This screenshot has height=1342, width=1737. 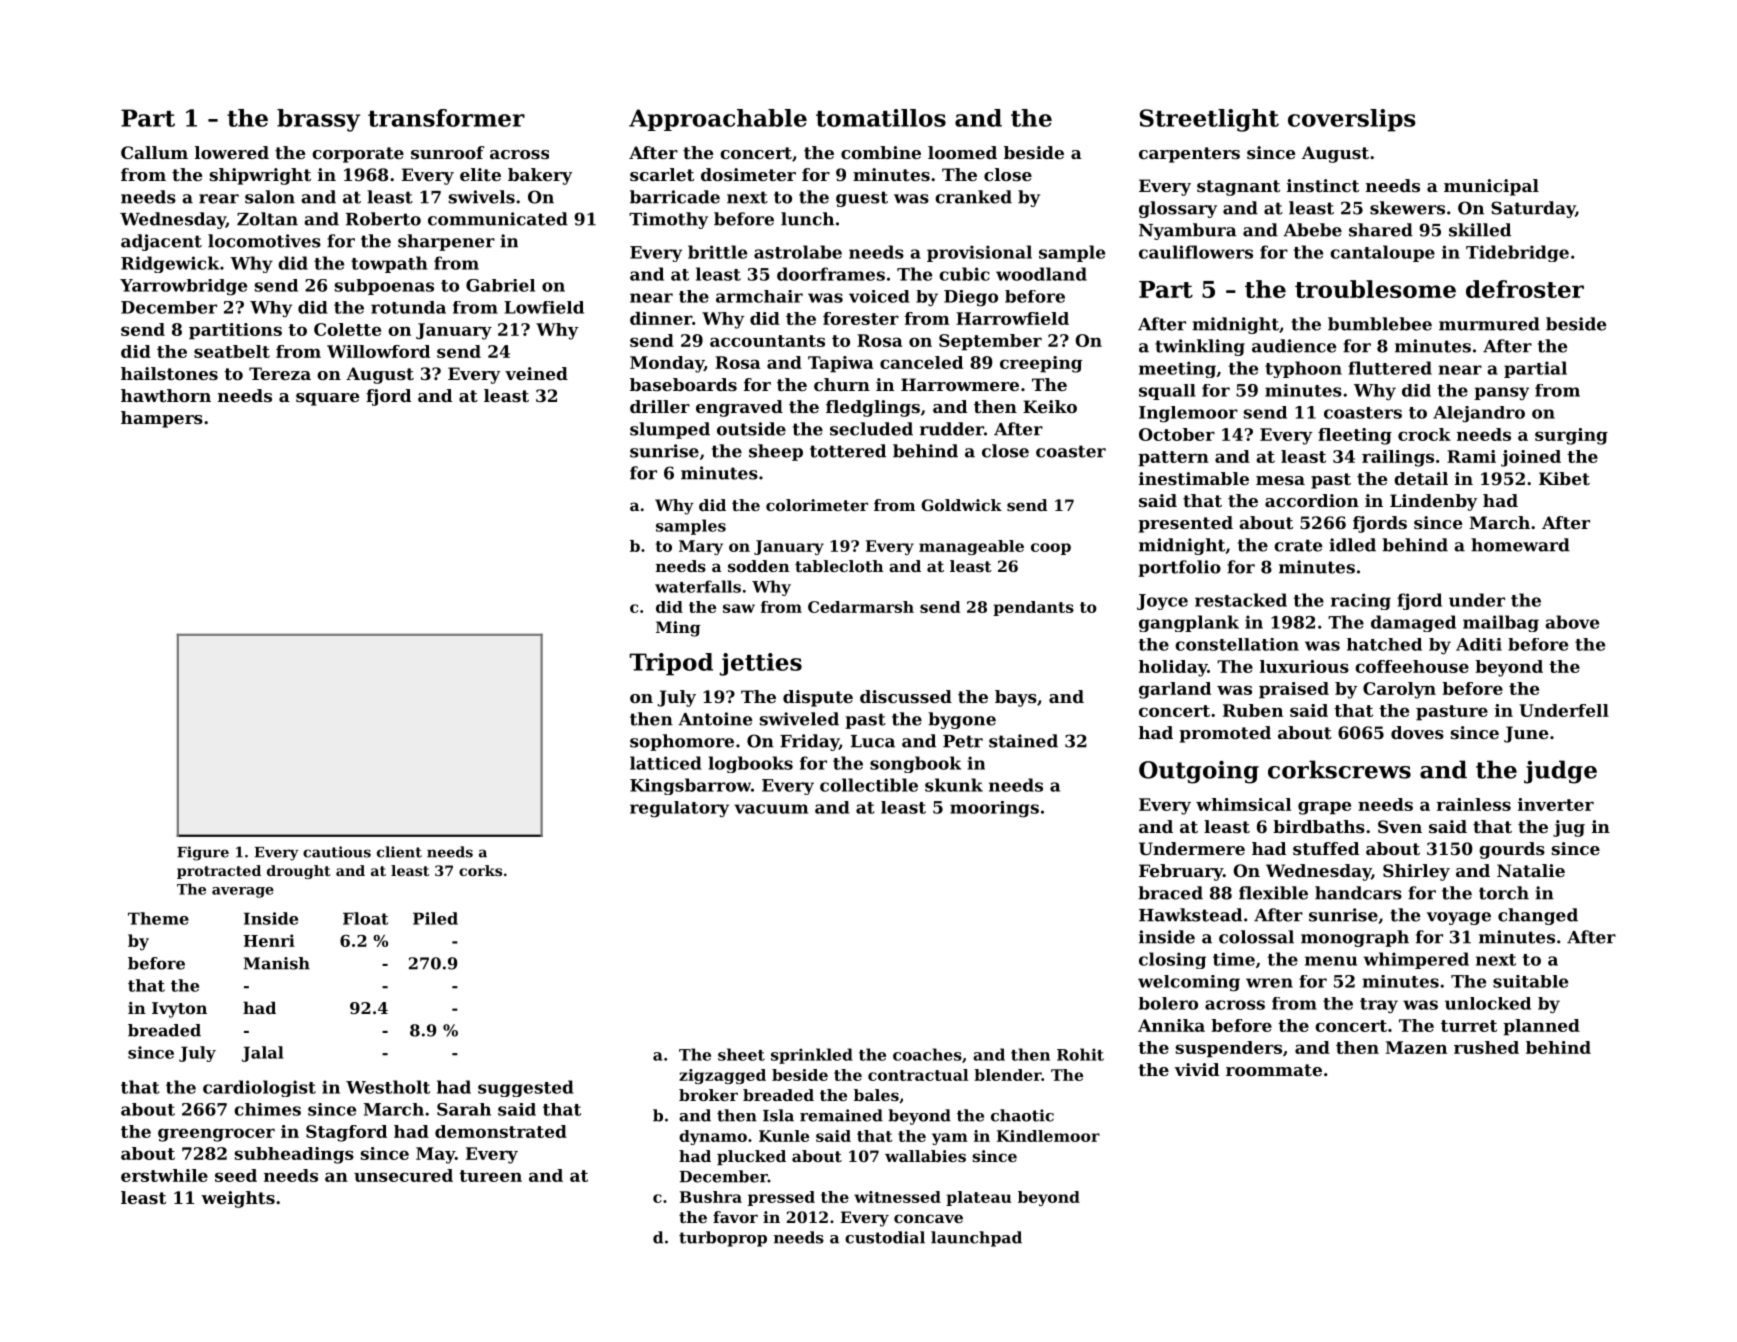 What do you see at coordinates (1361, 601) in the screenshot?
I see `racing` at bounding box center [1361, 601].
